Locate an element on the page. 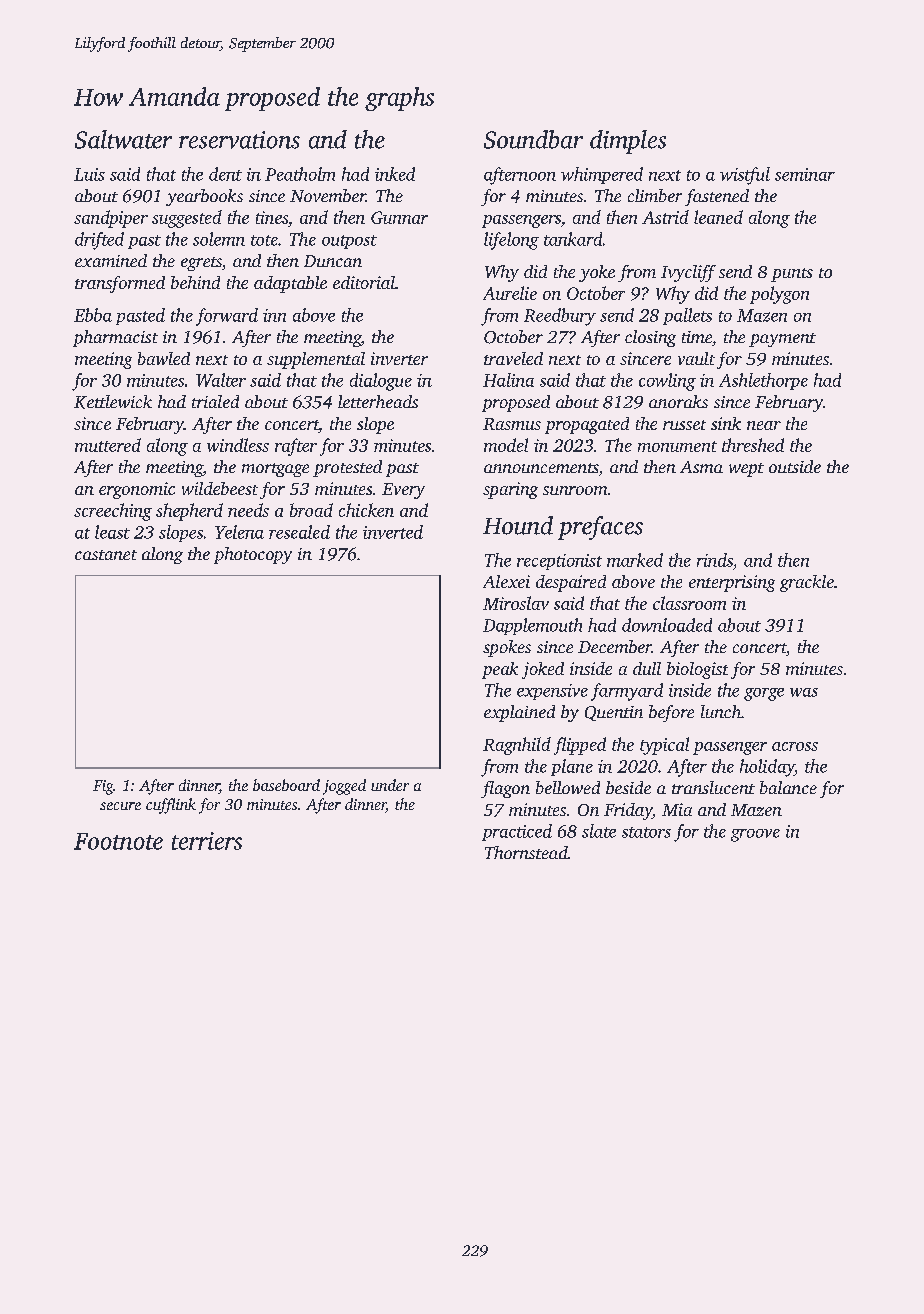 The height and width of the image is (1314, 924). Kettlewick is located at coordinates (113, 402).
